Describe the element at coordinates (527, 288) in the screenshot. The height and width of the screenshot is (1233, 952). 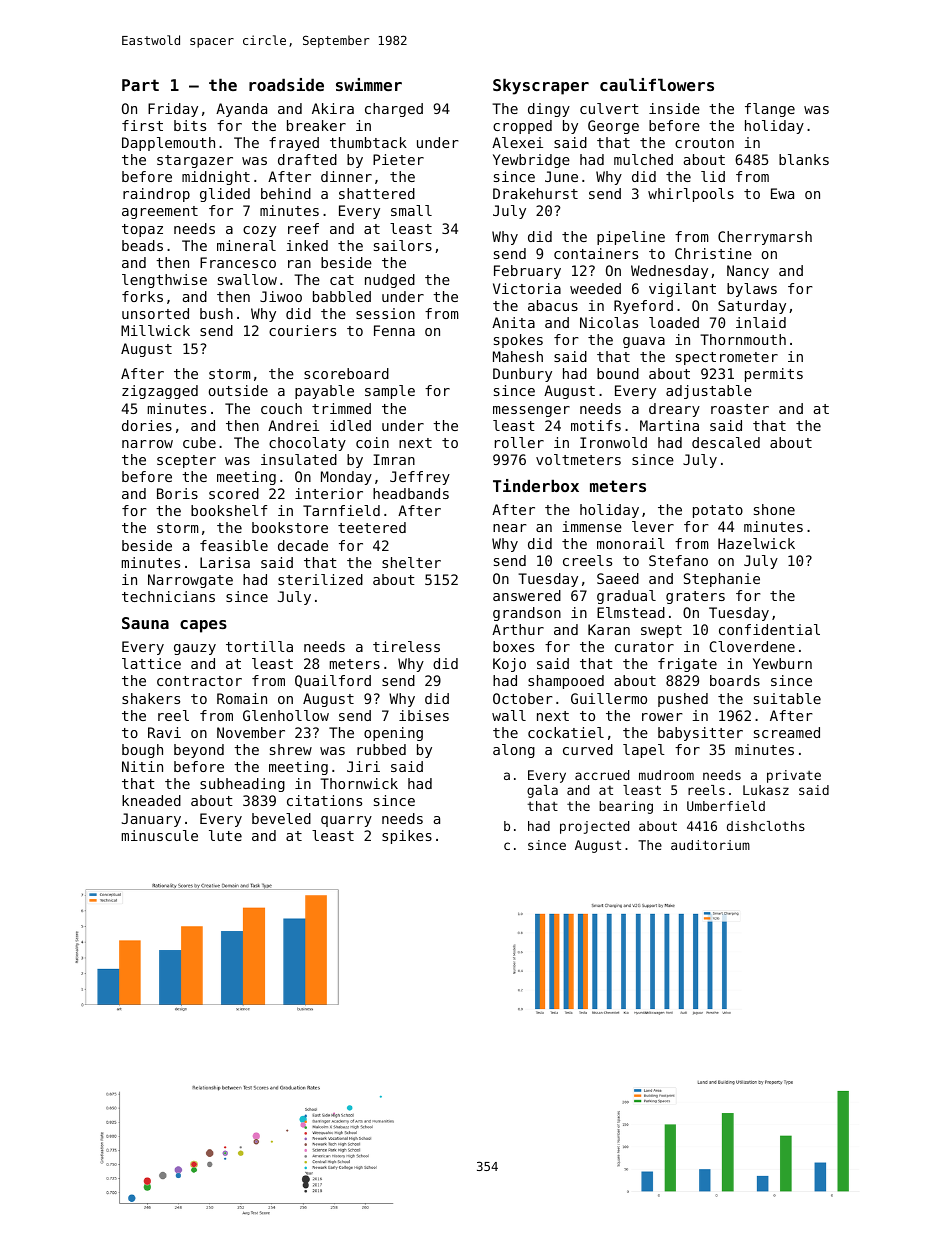
I see `Victoria` at that location.
